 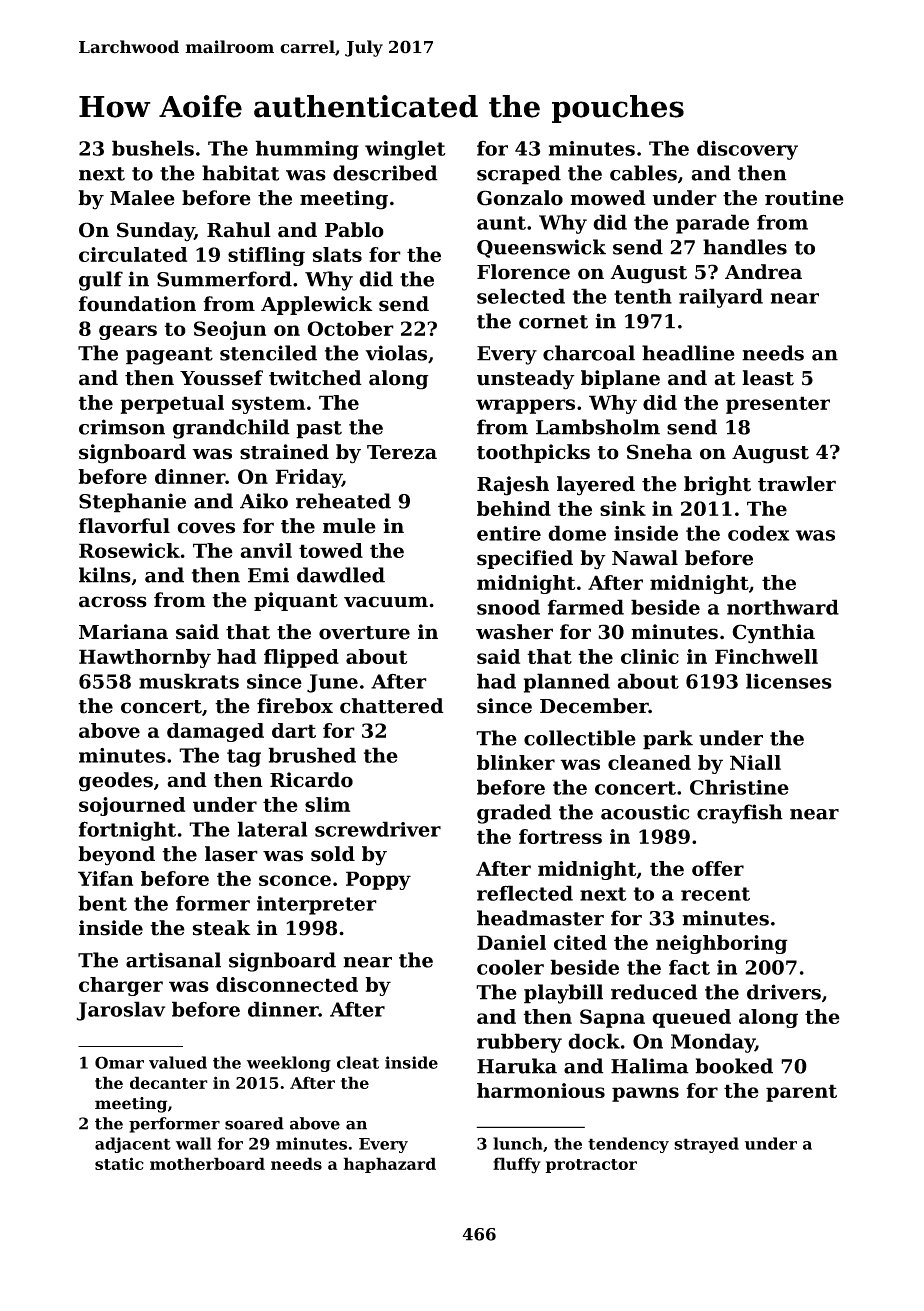 What do you see at coordinates (178, 1062) in the screenshot?
I see `valued` at bounding box center [178, 1062].
